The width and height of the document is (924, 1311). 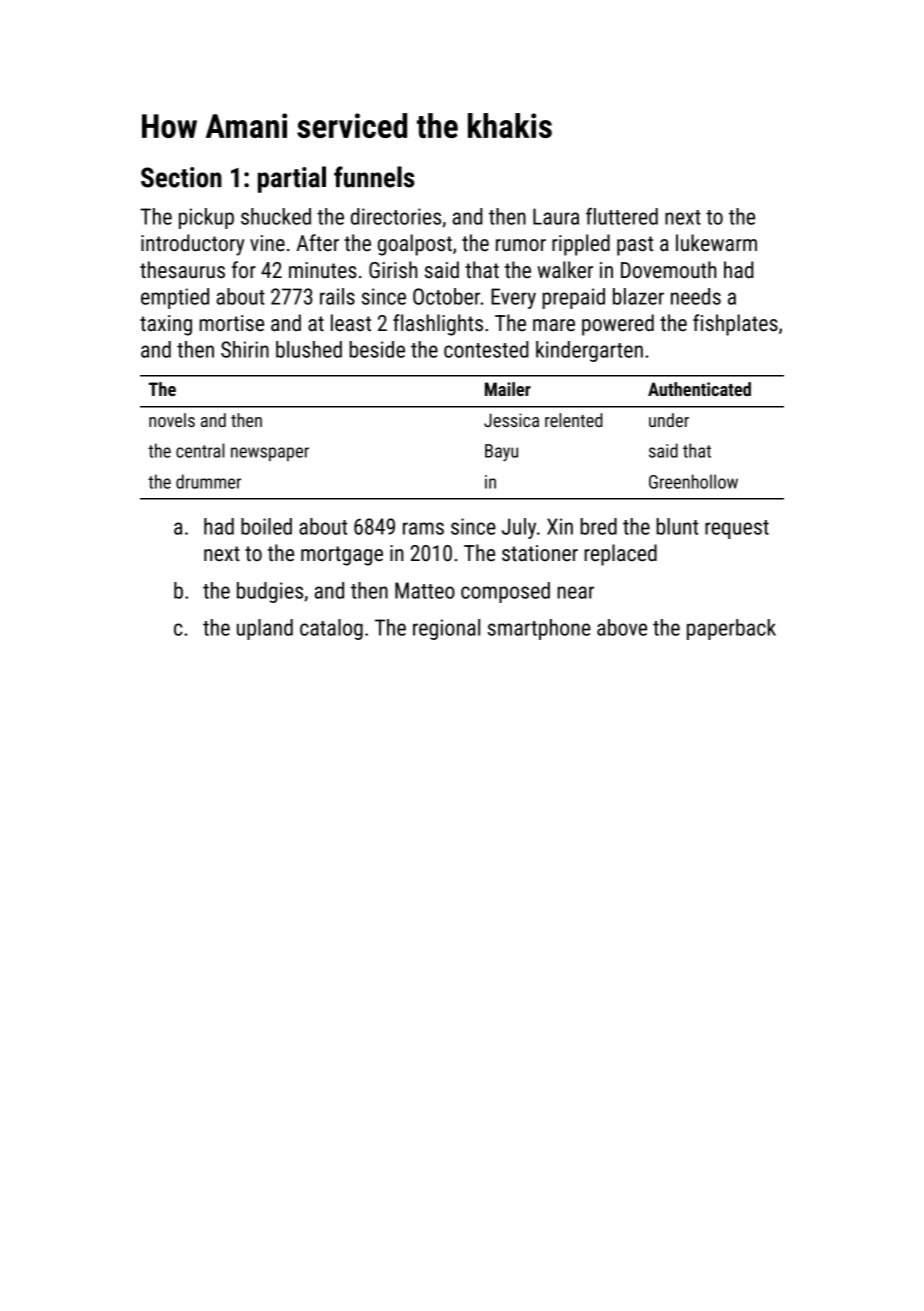 I want to click on Mailer, so click(x=508, y=389).
